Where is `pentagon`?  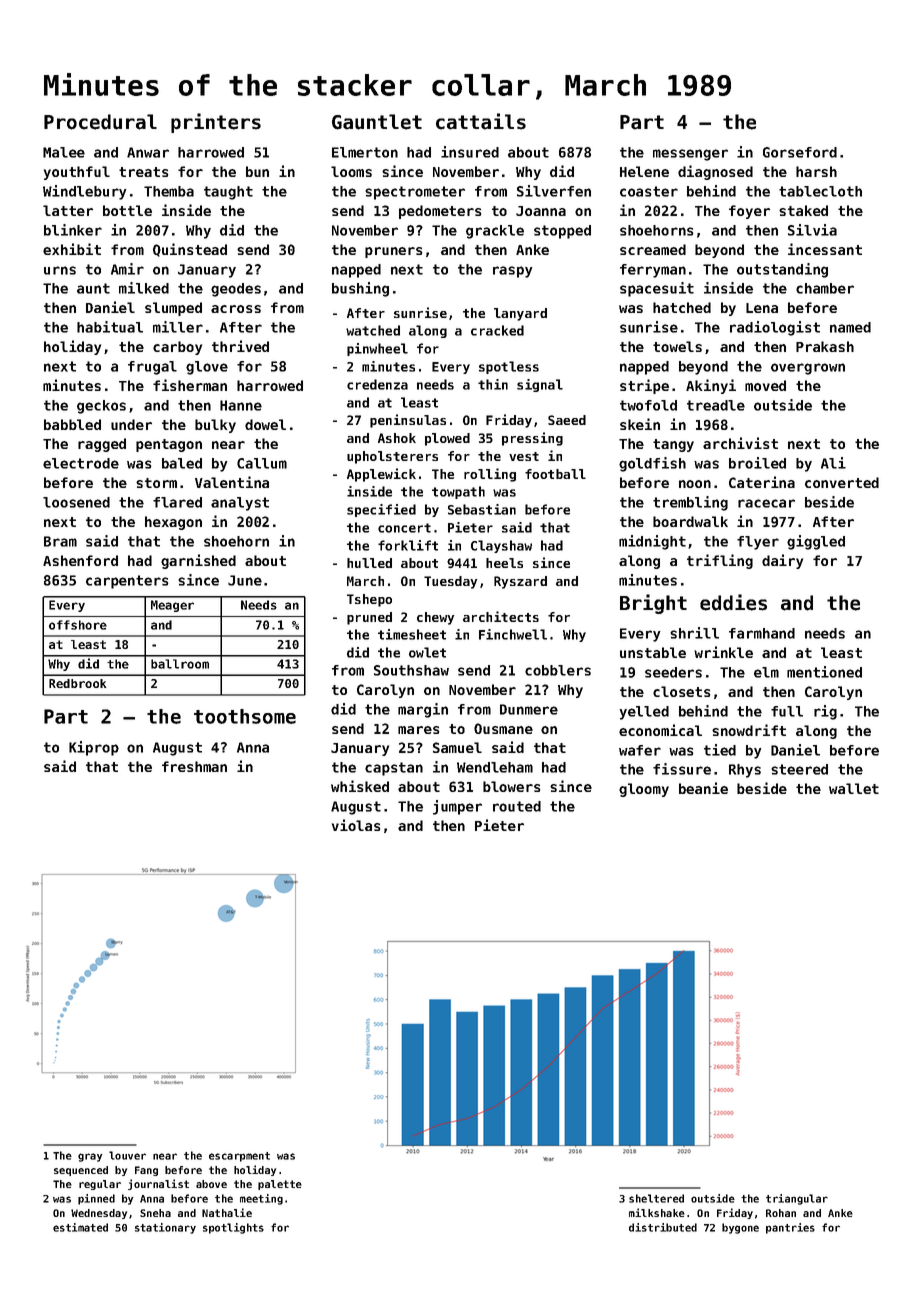
pentagon is located at coordinates (169, 445).
